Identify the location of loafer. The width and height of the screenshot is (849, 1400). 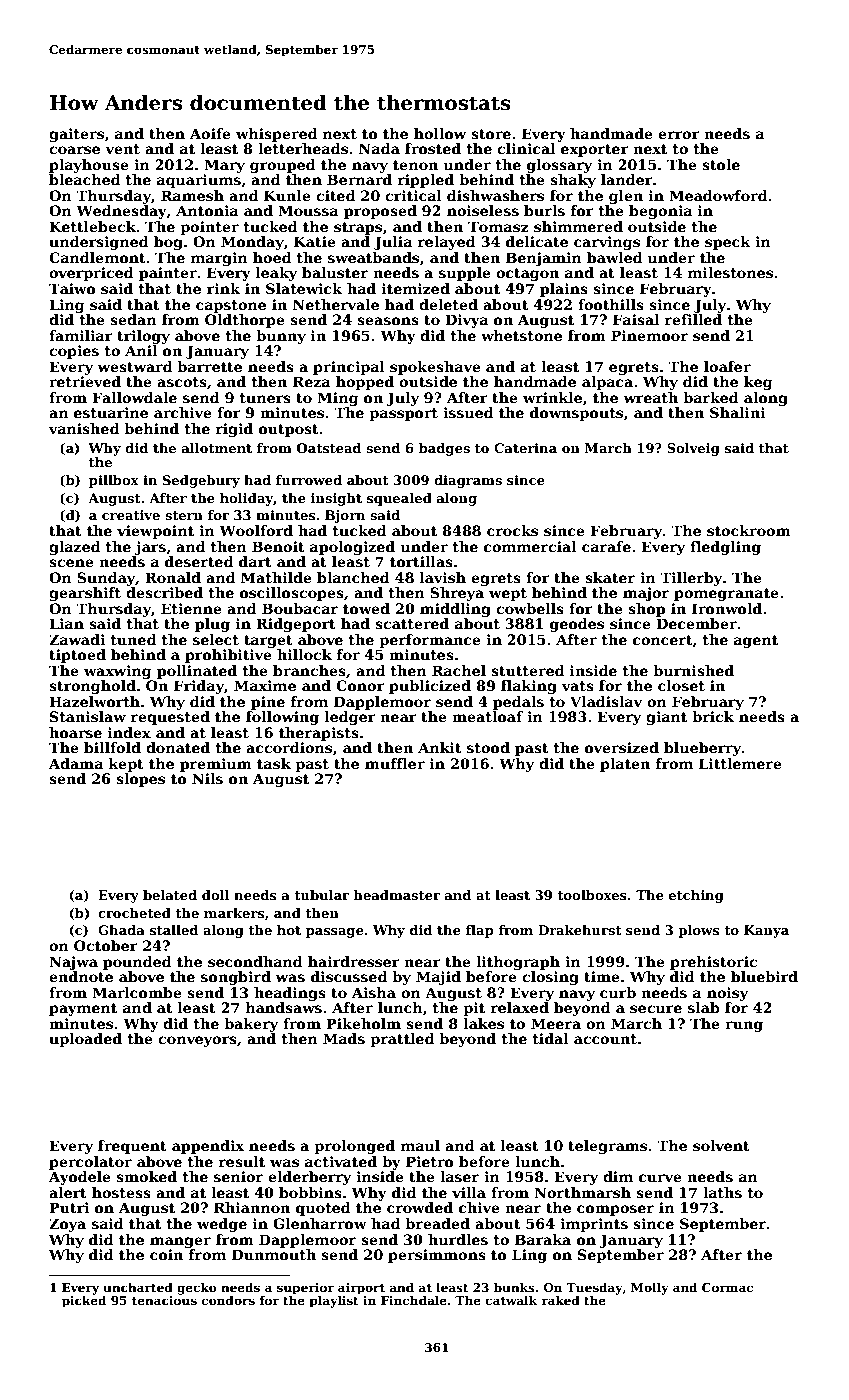
(727, 366).
